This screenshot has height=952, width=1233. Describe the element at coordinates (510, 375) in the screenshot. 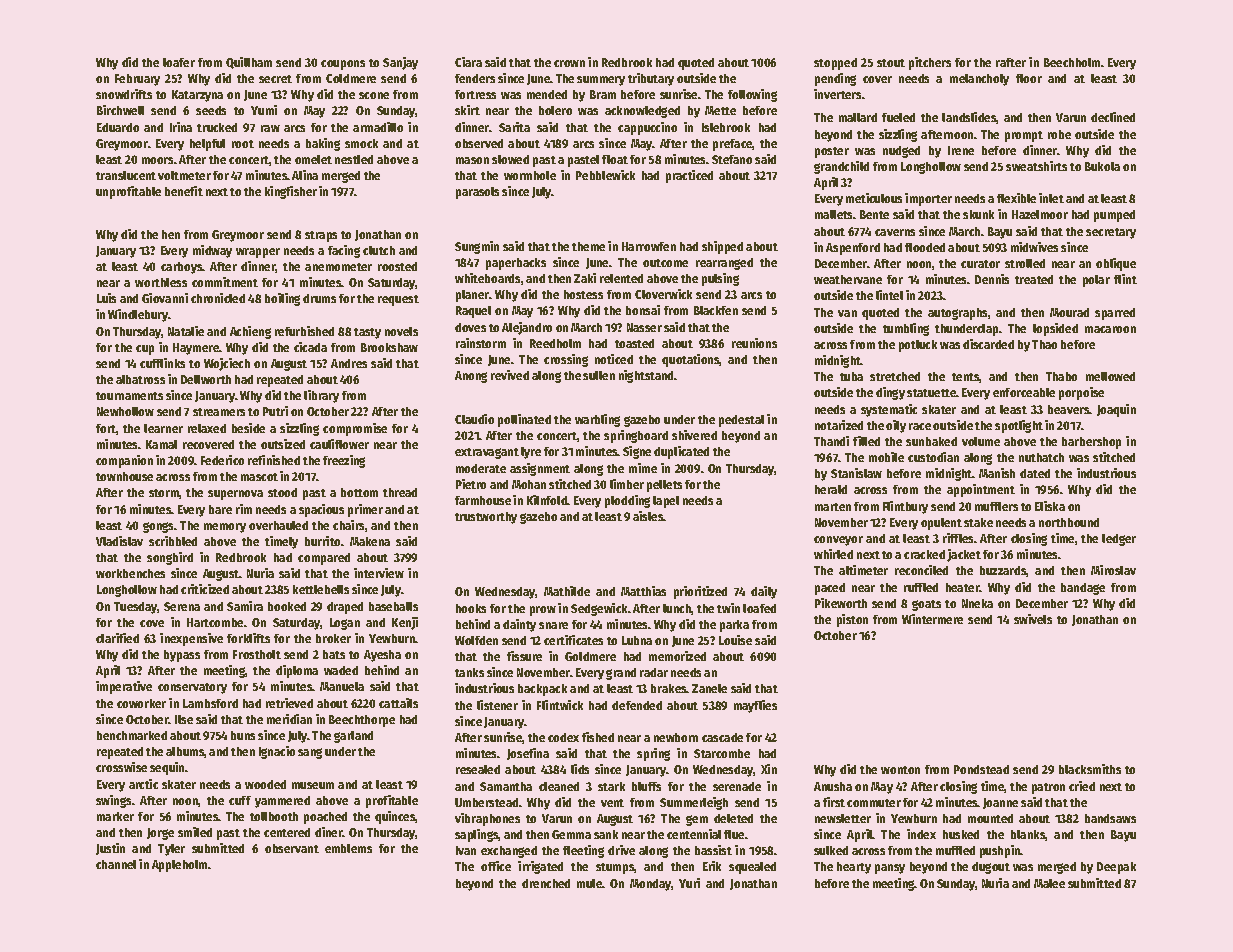

I see `revived` at that location.
